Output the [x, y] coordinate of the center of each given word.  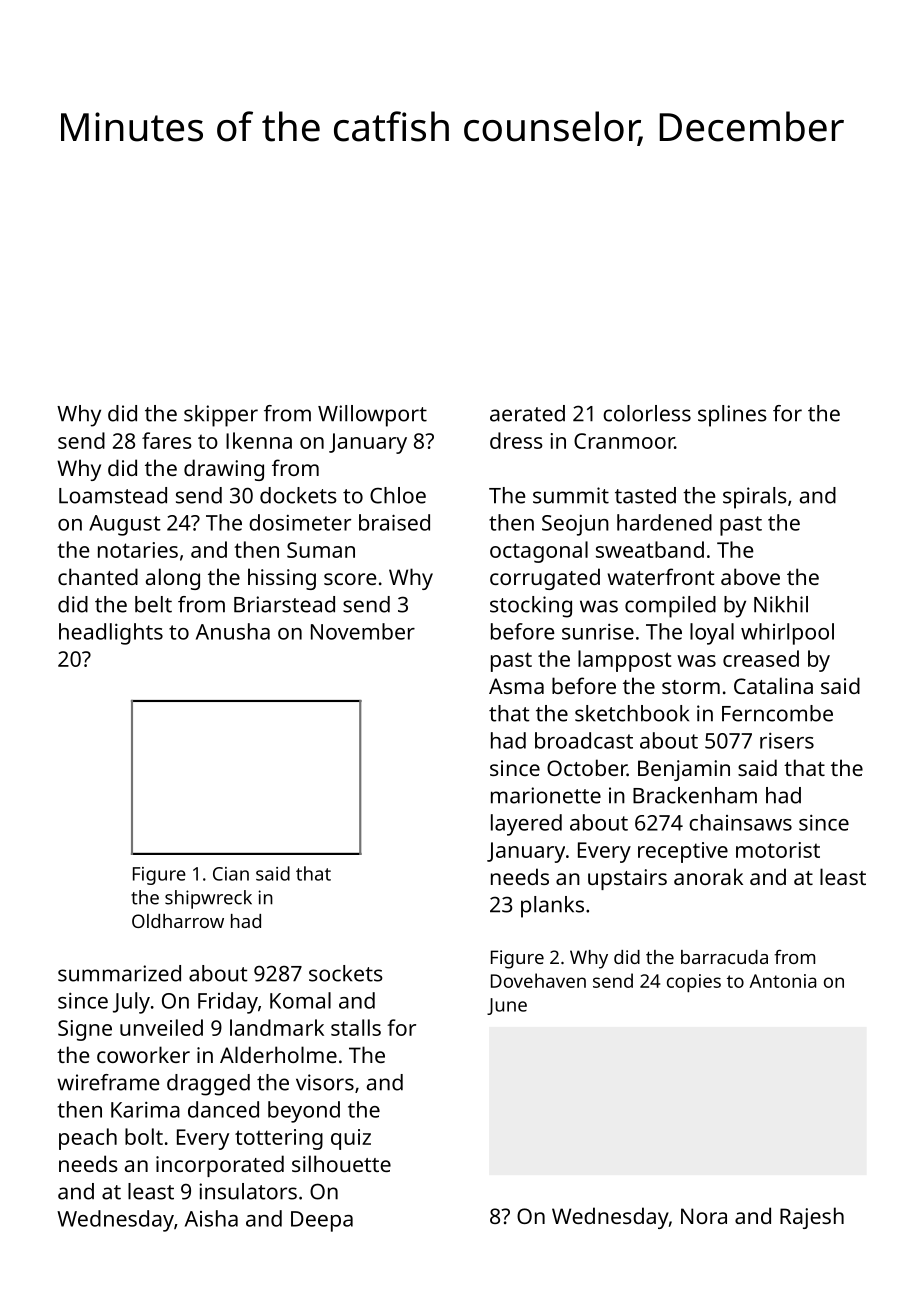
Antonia [782, 981]
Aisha [211, 1218]
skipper [221, 416]
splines [732, 416]
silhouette [341, 1163]
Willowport [372, 416]
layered [526, 825]
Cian [231, 874]
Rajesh [812, 1218]
